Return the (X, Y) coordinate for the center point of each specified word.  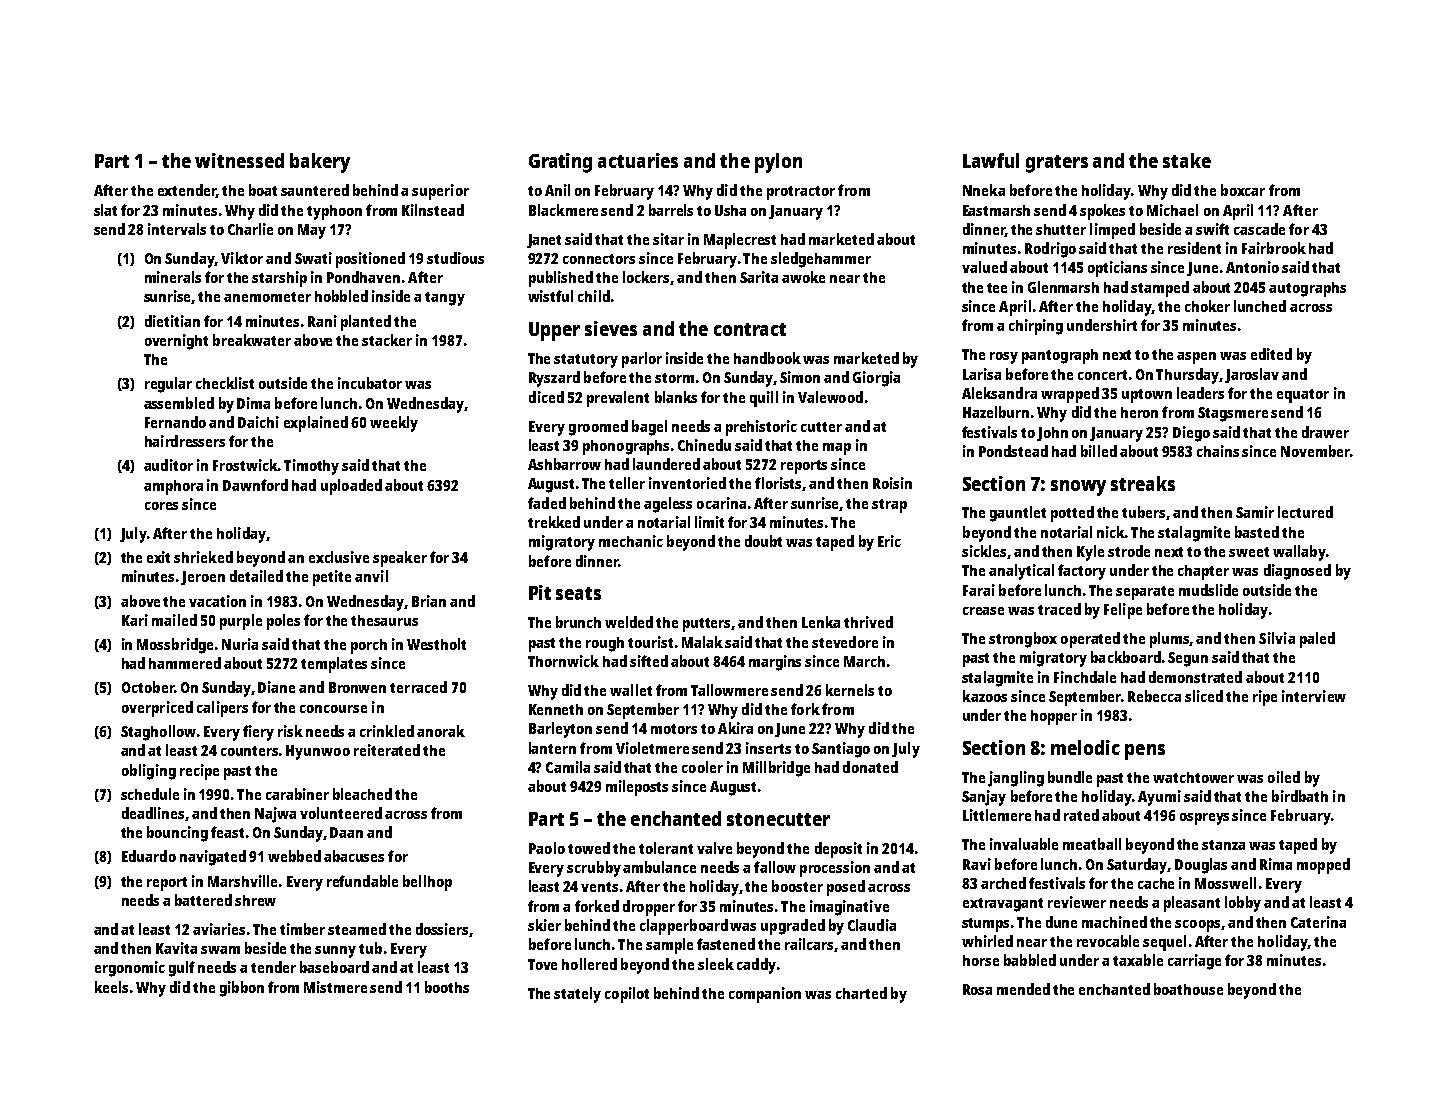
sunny (335, 952)
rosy (1004, 358)
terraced (418, 687)
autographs (1307, 289)
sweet (1249, 552)
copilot (627, 995)
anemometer (267, 297)
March (864, 661)
